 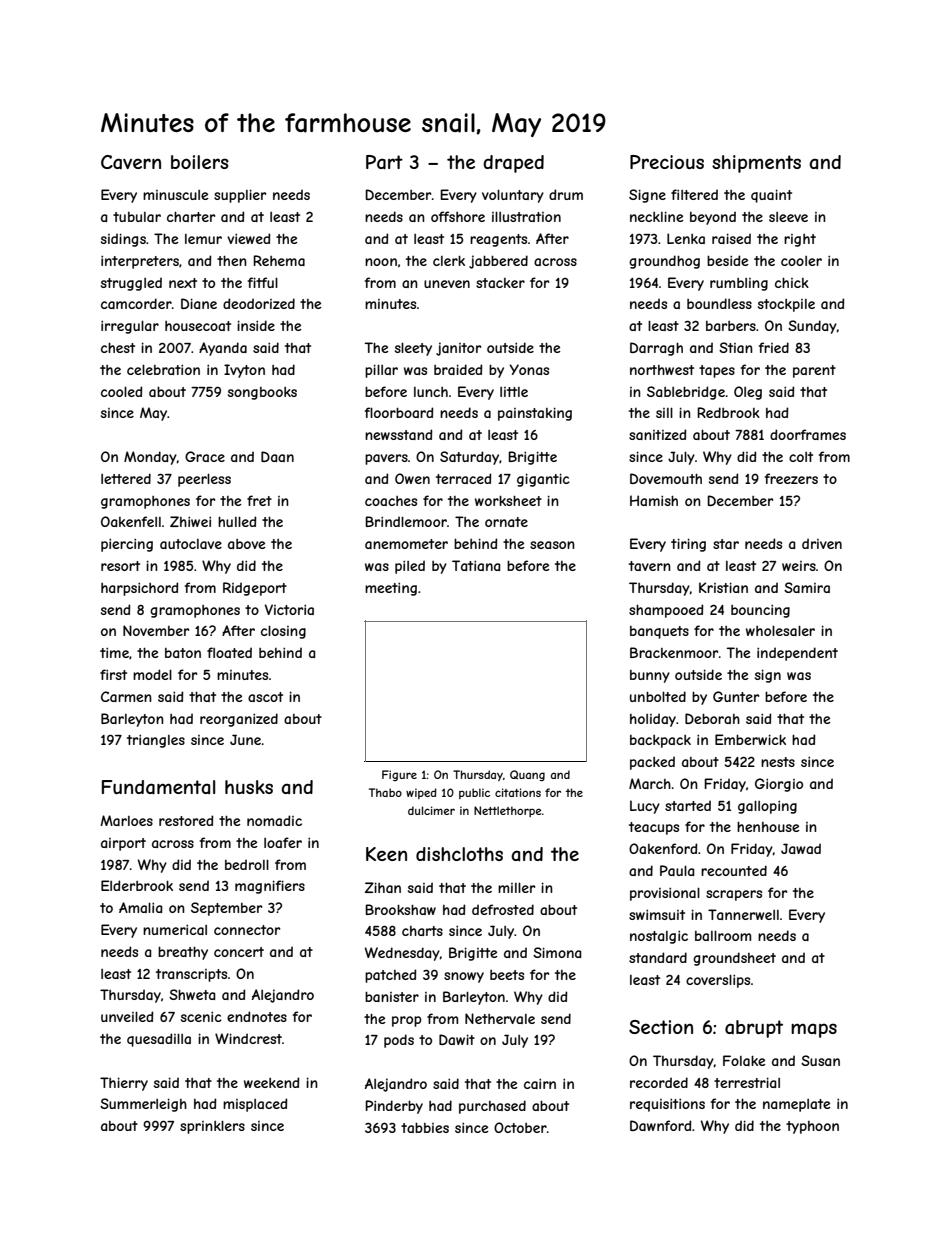 I want to click on shipments, so click(x=756, y=164).
